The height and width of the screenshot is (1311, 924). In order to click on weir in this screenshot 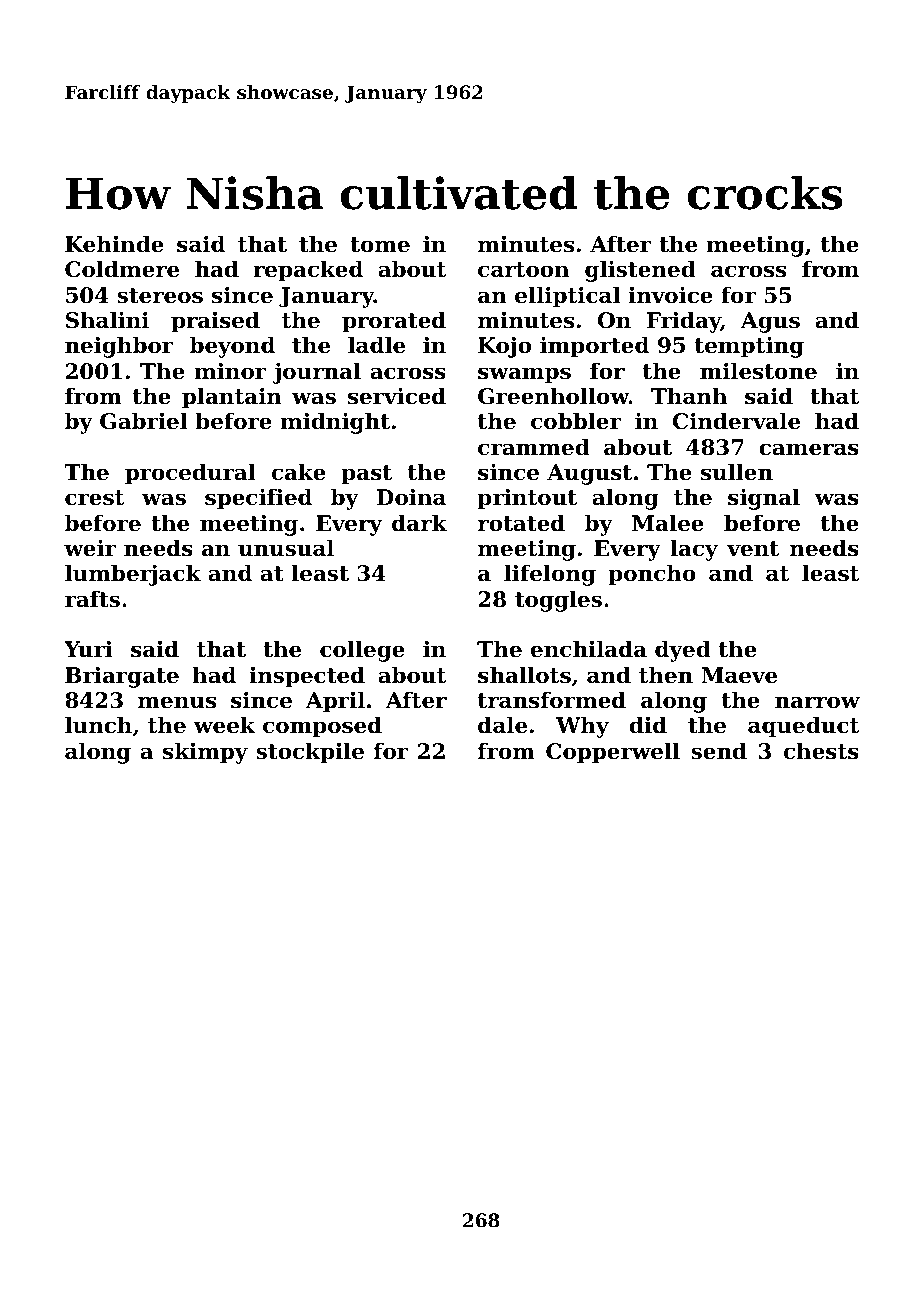, I will do `click(90, 548)`.
